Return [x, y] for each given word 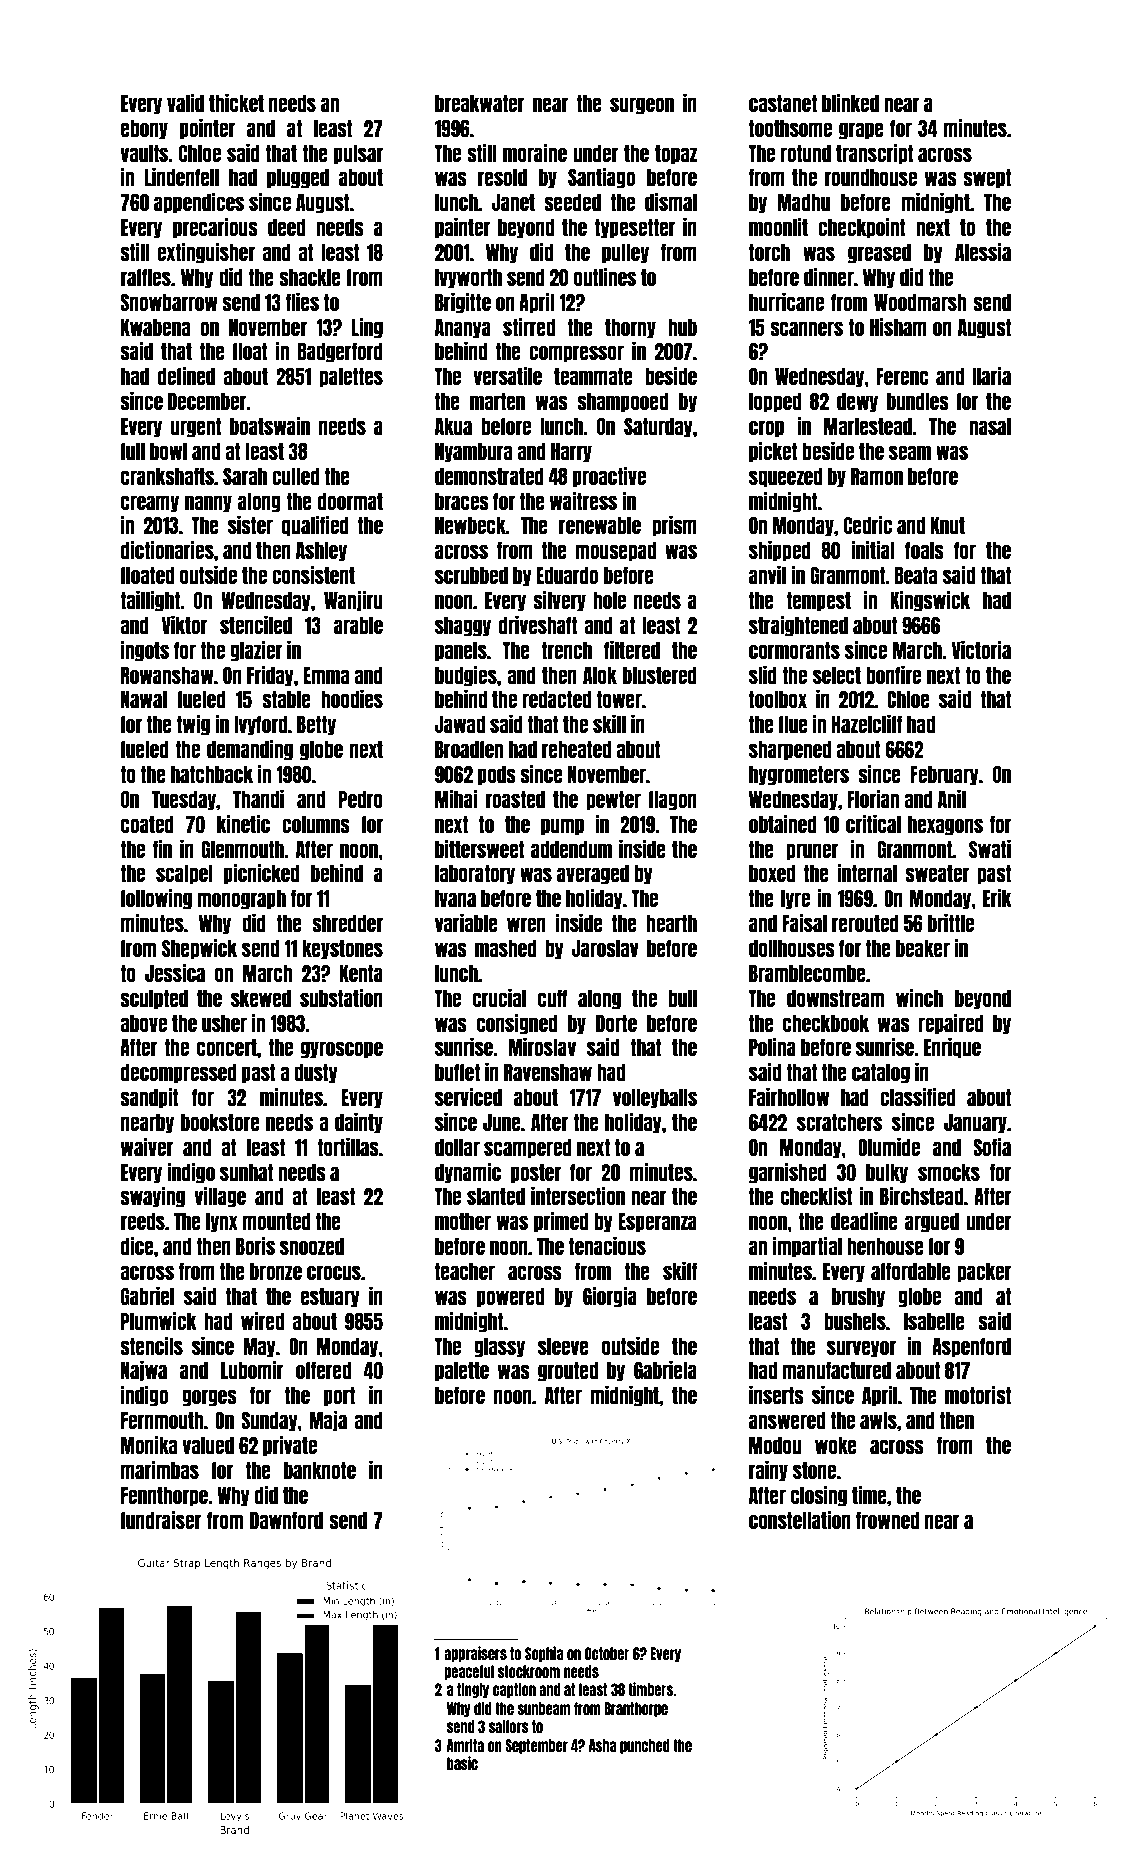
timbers [650, 1689]
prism [674, 526]
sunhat [246, 1172]
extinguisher [206, 253]
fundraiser [160, 1520]
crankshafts [167, 476]
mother [463, 1221]
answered [787, 1420]
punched [645, 1746]
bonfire [893, 675]
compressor [576, 354]
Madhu [804, 202]
